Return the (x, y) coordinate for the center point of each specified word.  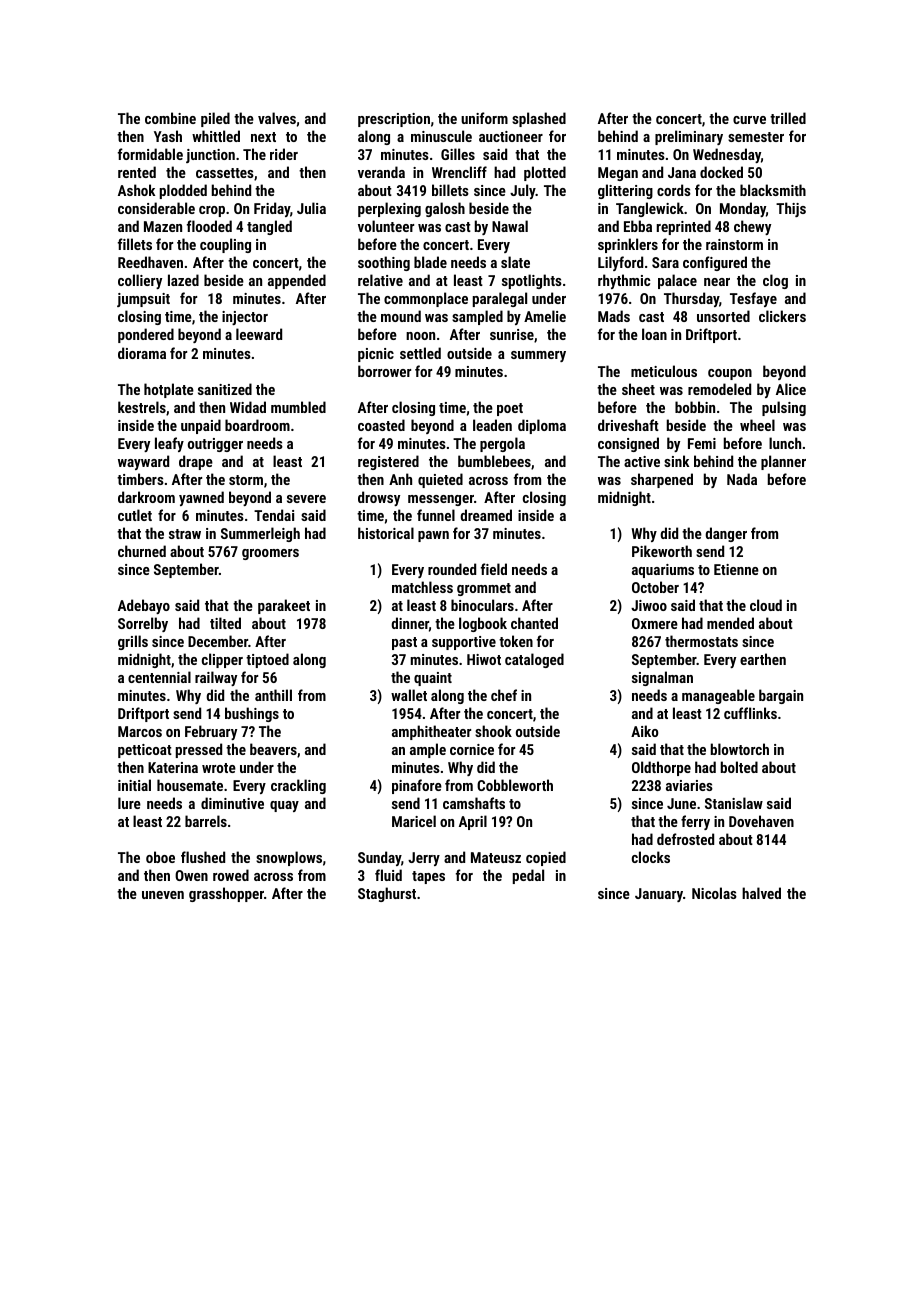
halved (761, 893)
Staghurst (387, 894)
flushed (203, 857)
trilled (788, 118)
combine (170, 118)
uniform (484, 118)
